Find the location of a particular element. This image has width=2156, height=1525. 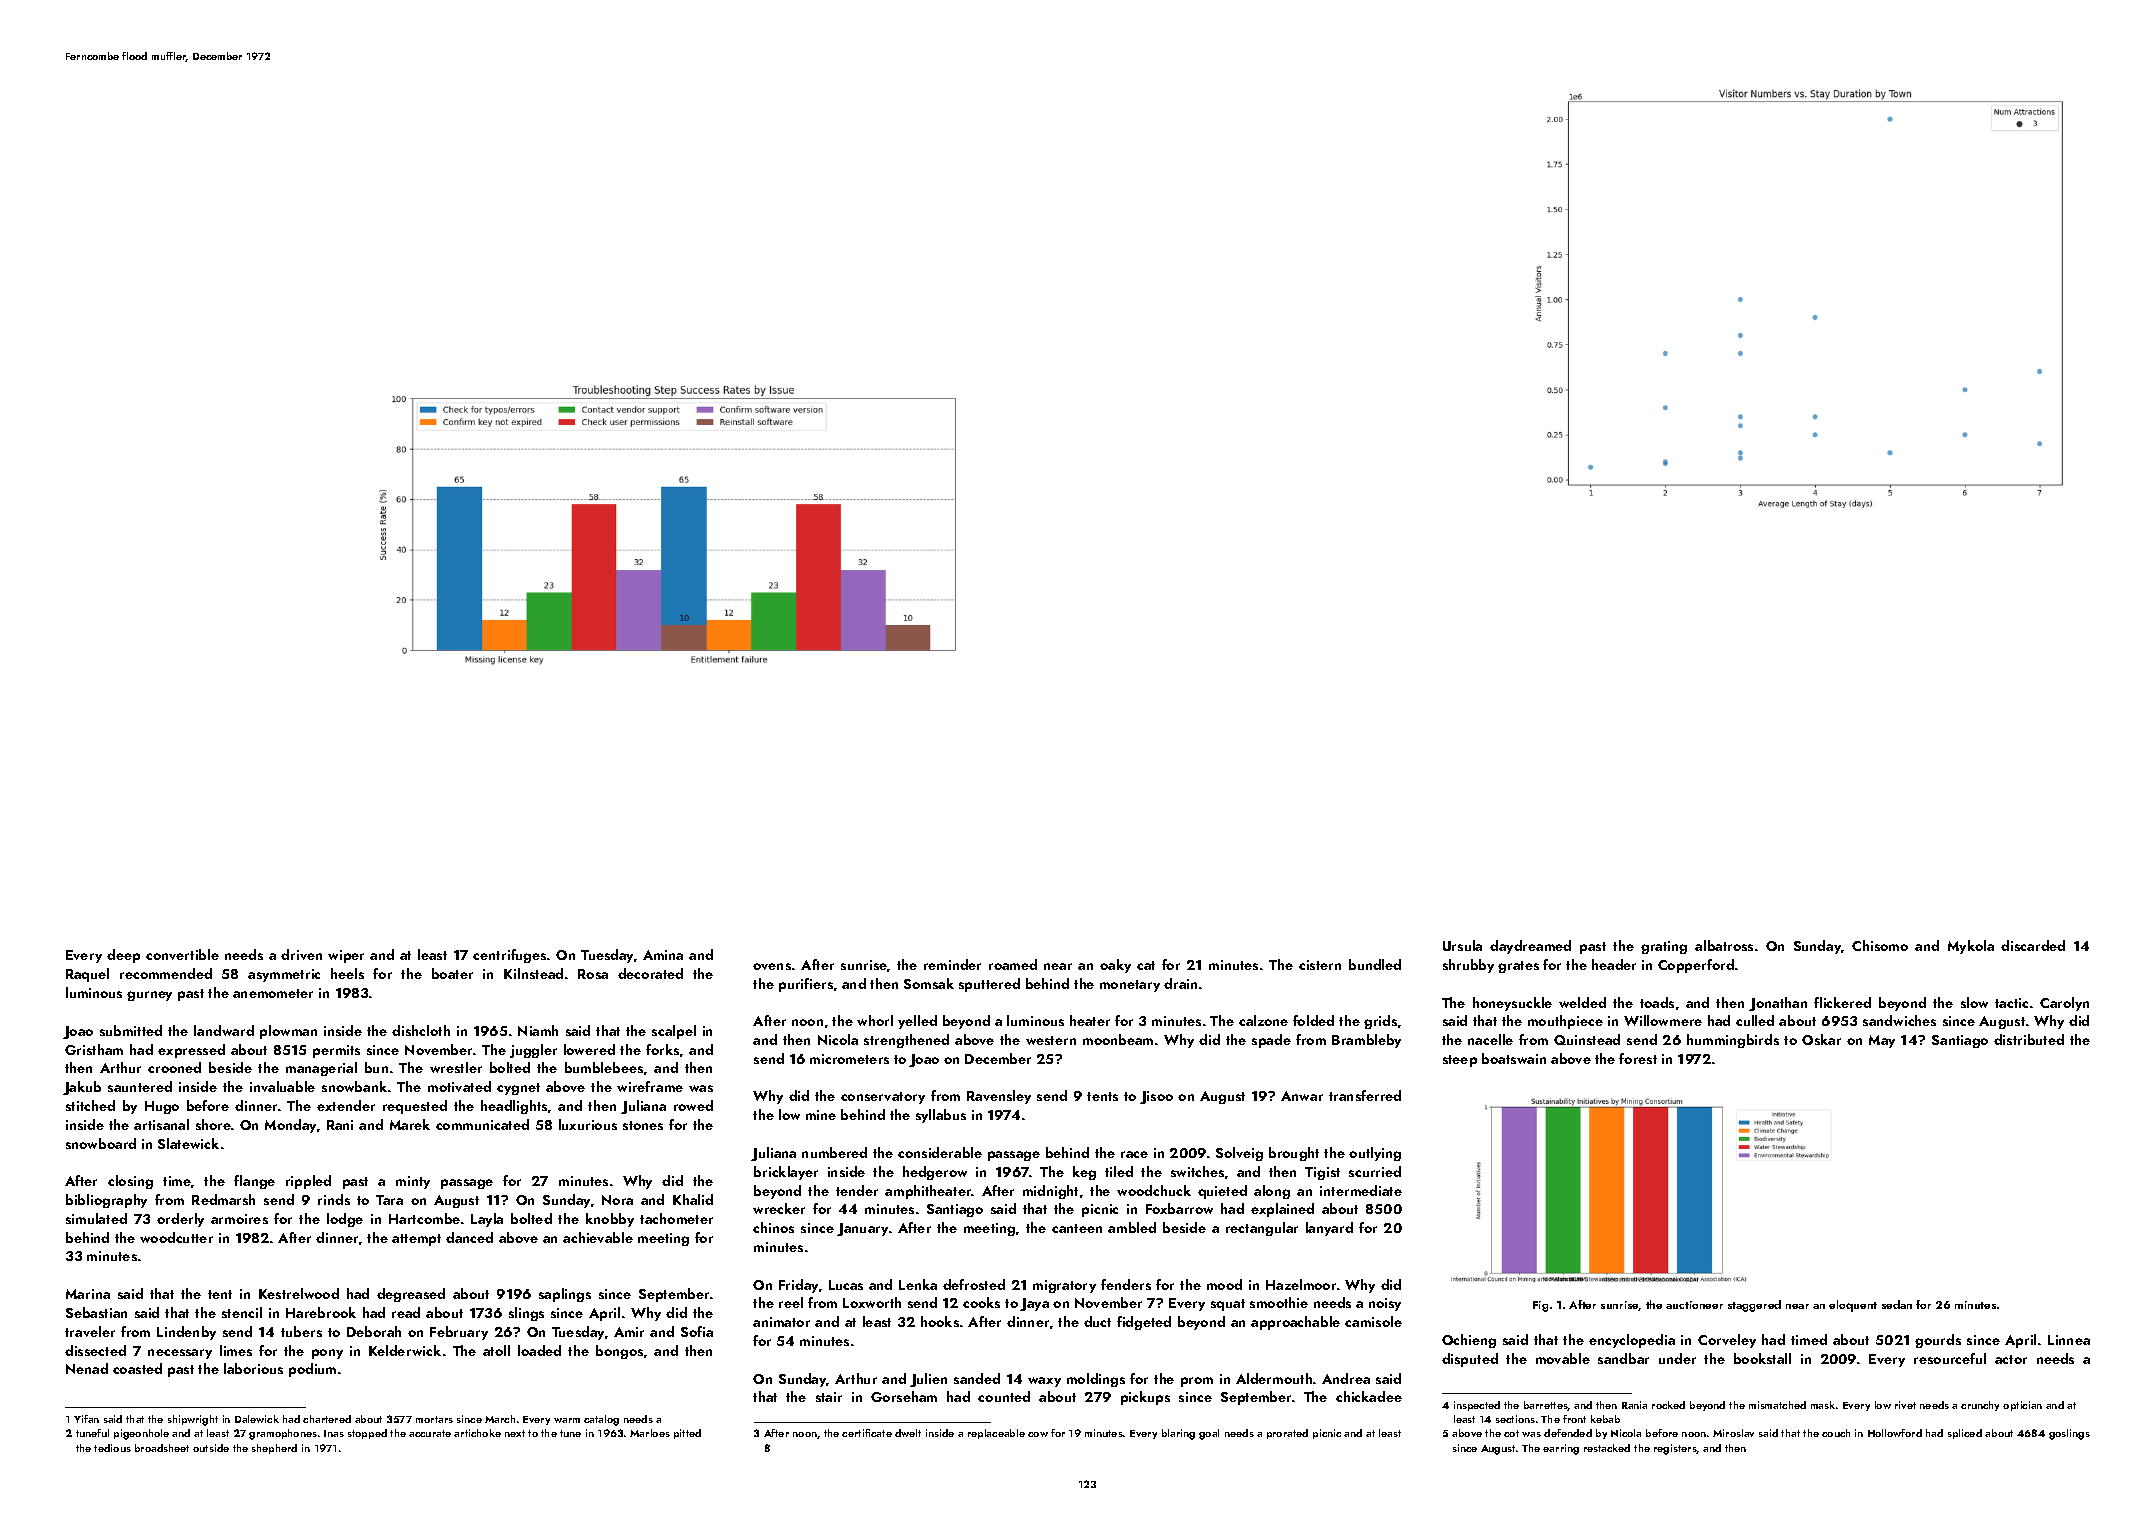

certificate is located at coordinates (867, 1433).
